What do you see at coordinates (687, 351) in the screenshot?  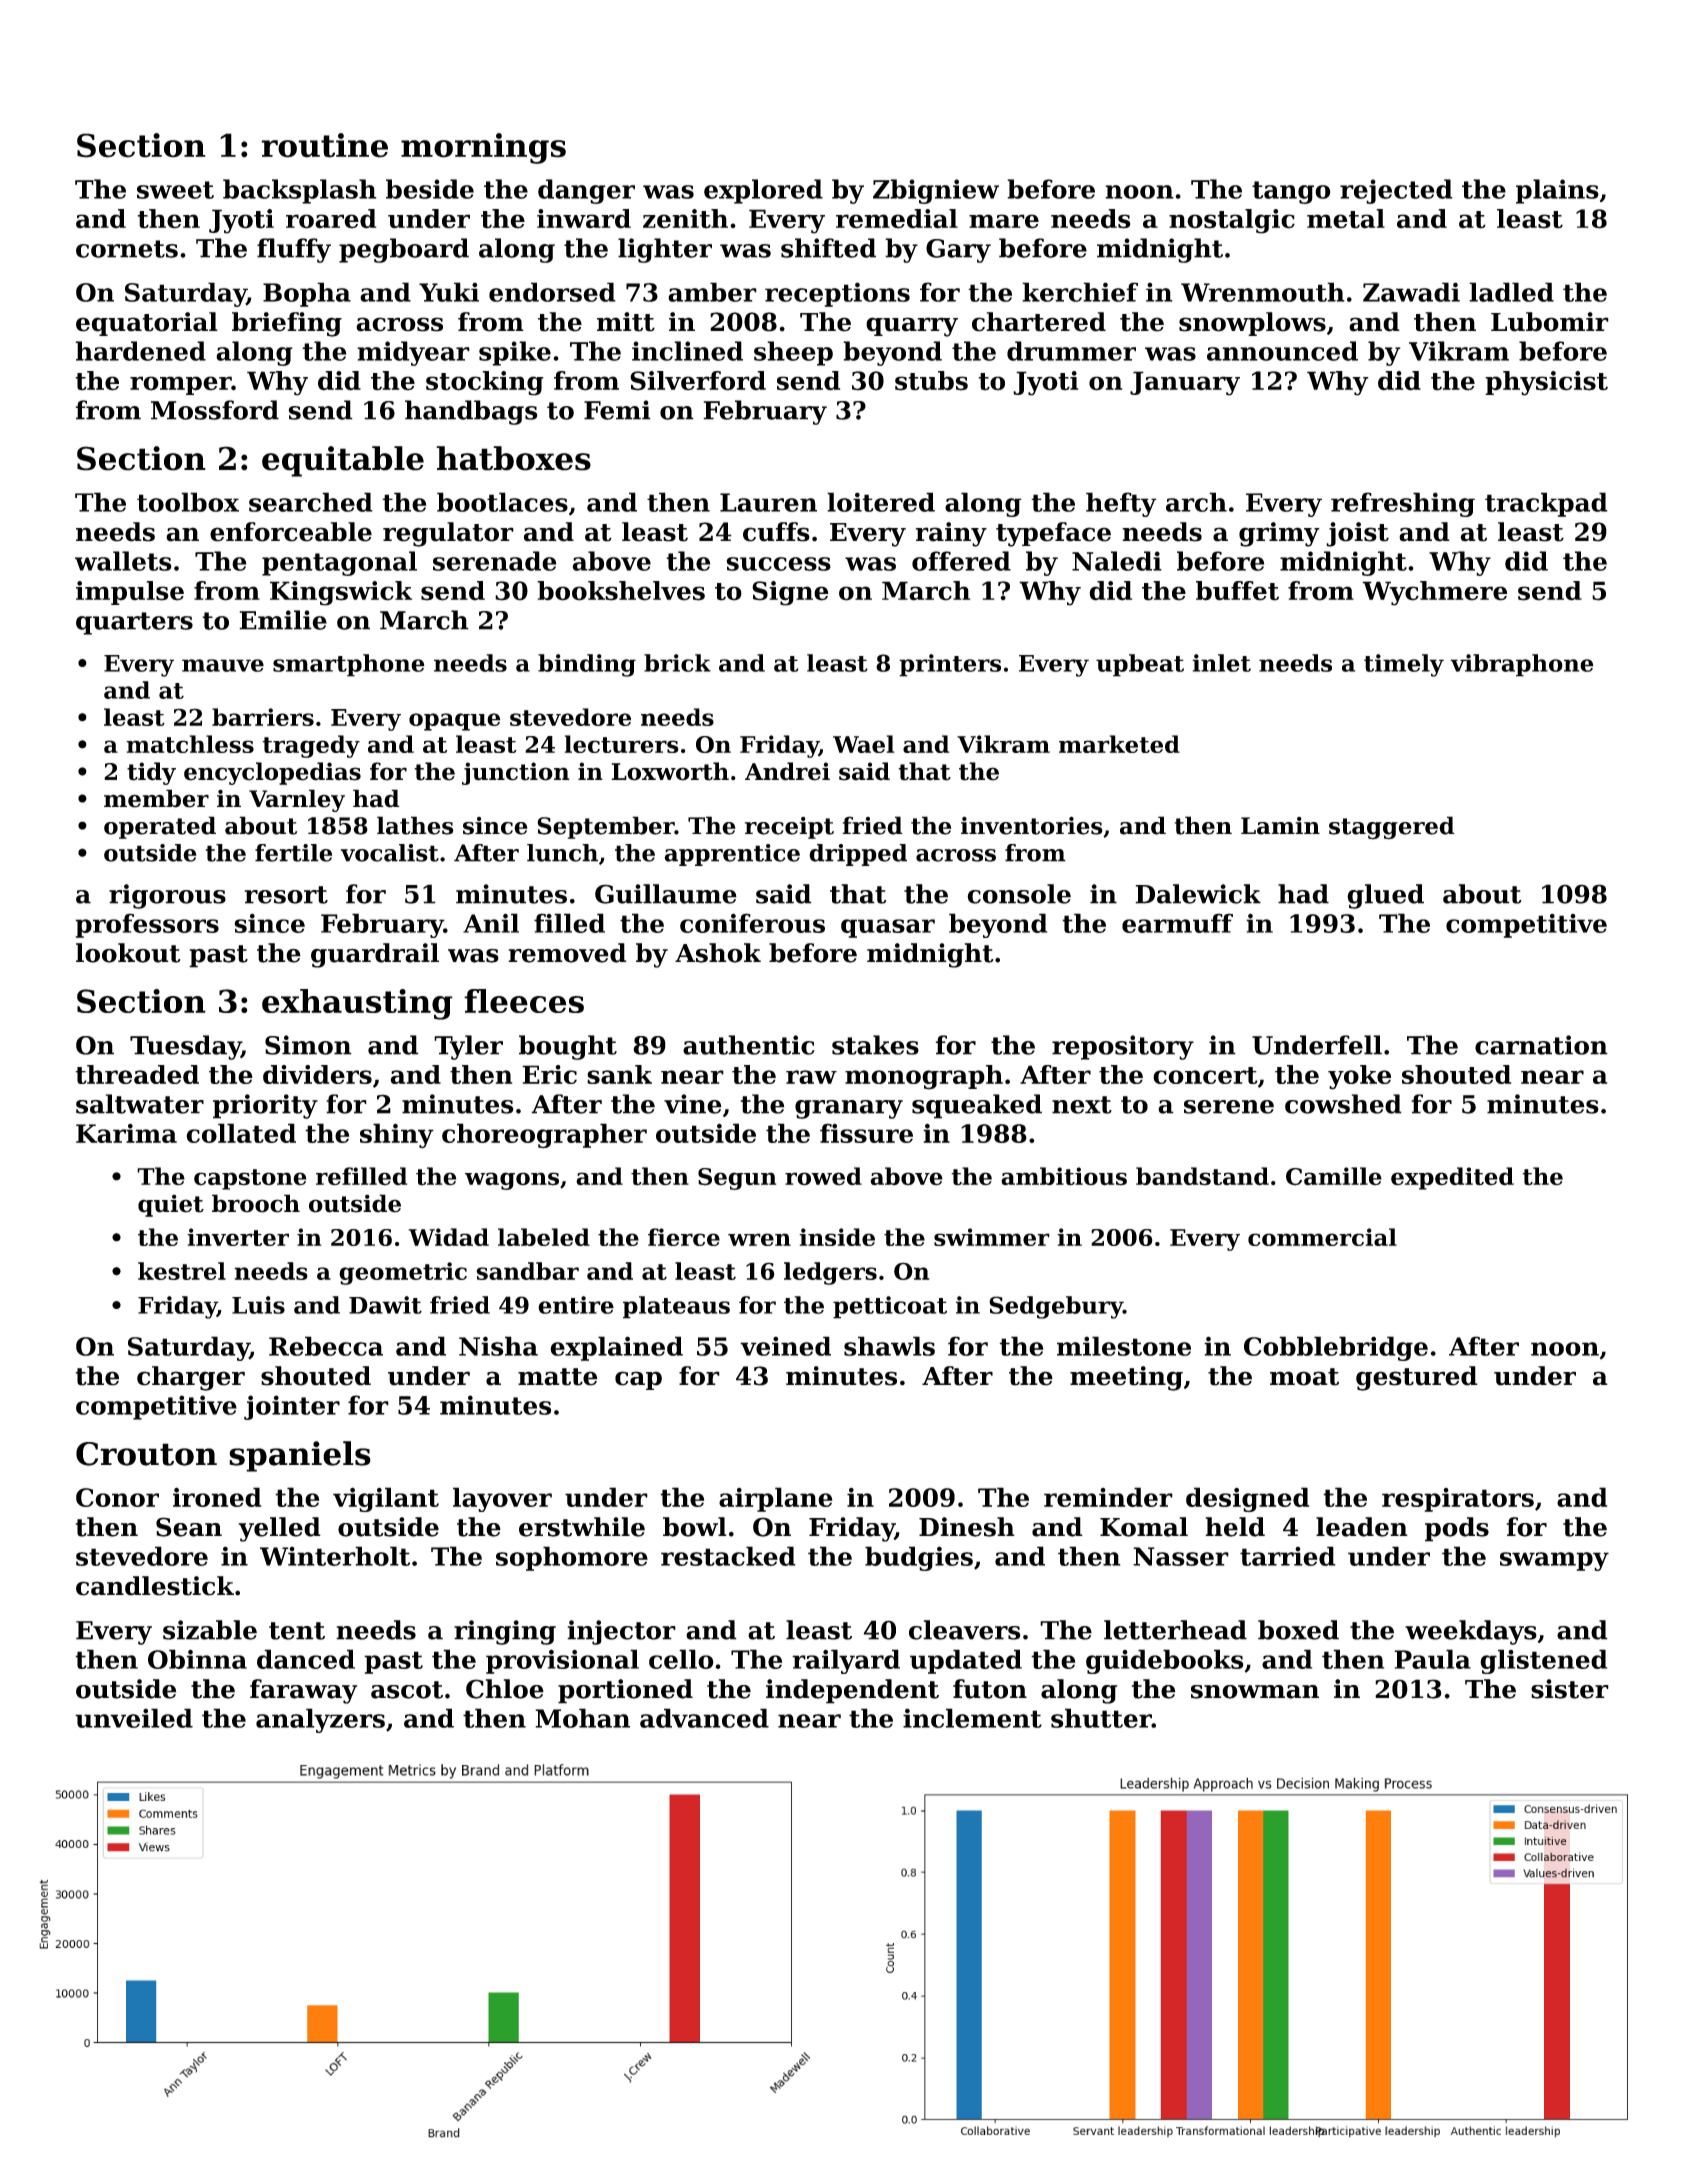 I see `inclined` at bounding box center [687, 351].
